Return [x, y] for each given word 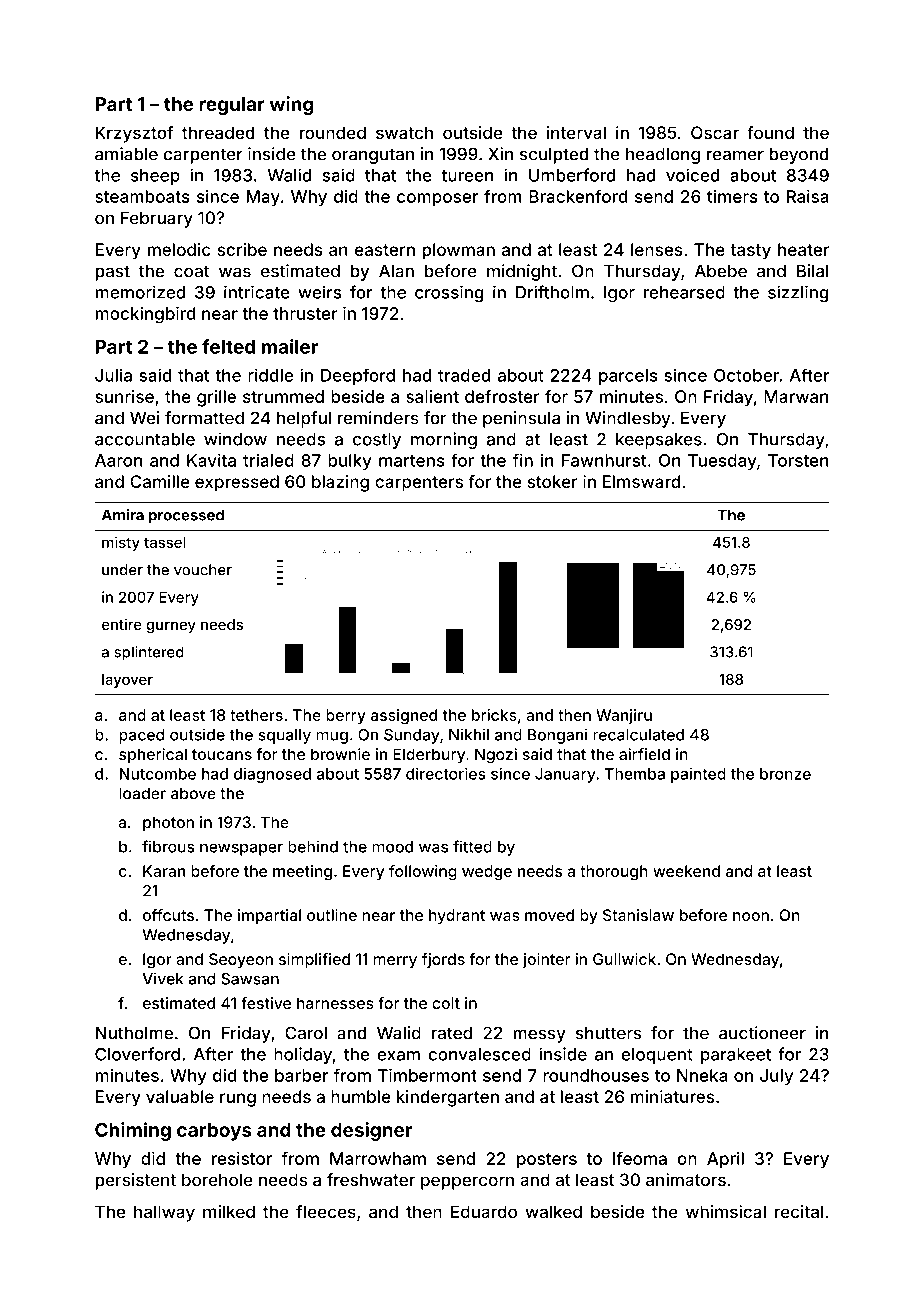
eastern [385, 250]
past [112, 273]
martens [412, 461]
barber [301, 1075]
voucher [203, 570]
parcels [628, 377]
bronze [785, 774]
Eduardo [484, 1211]
